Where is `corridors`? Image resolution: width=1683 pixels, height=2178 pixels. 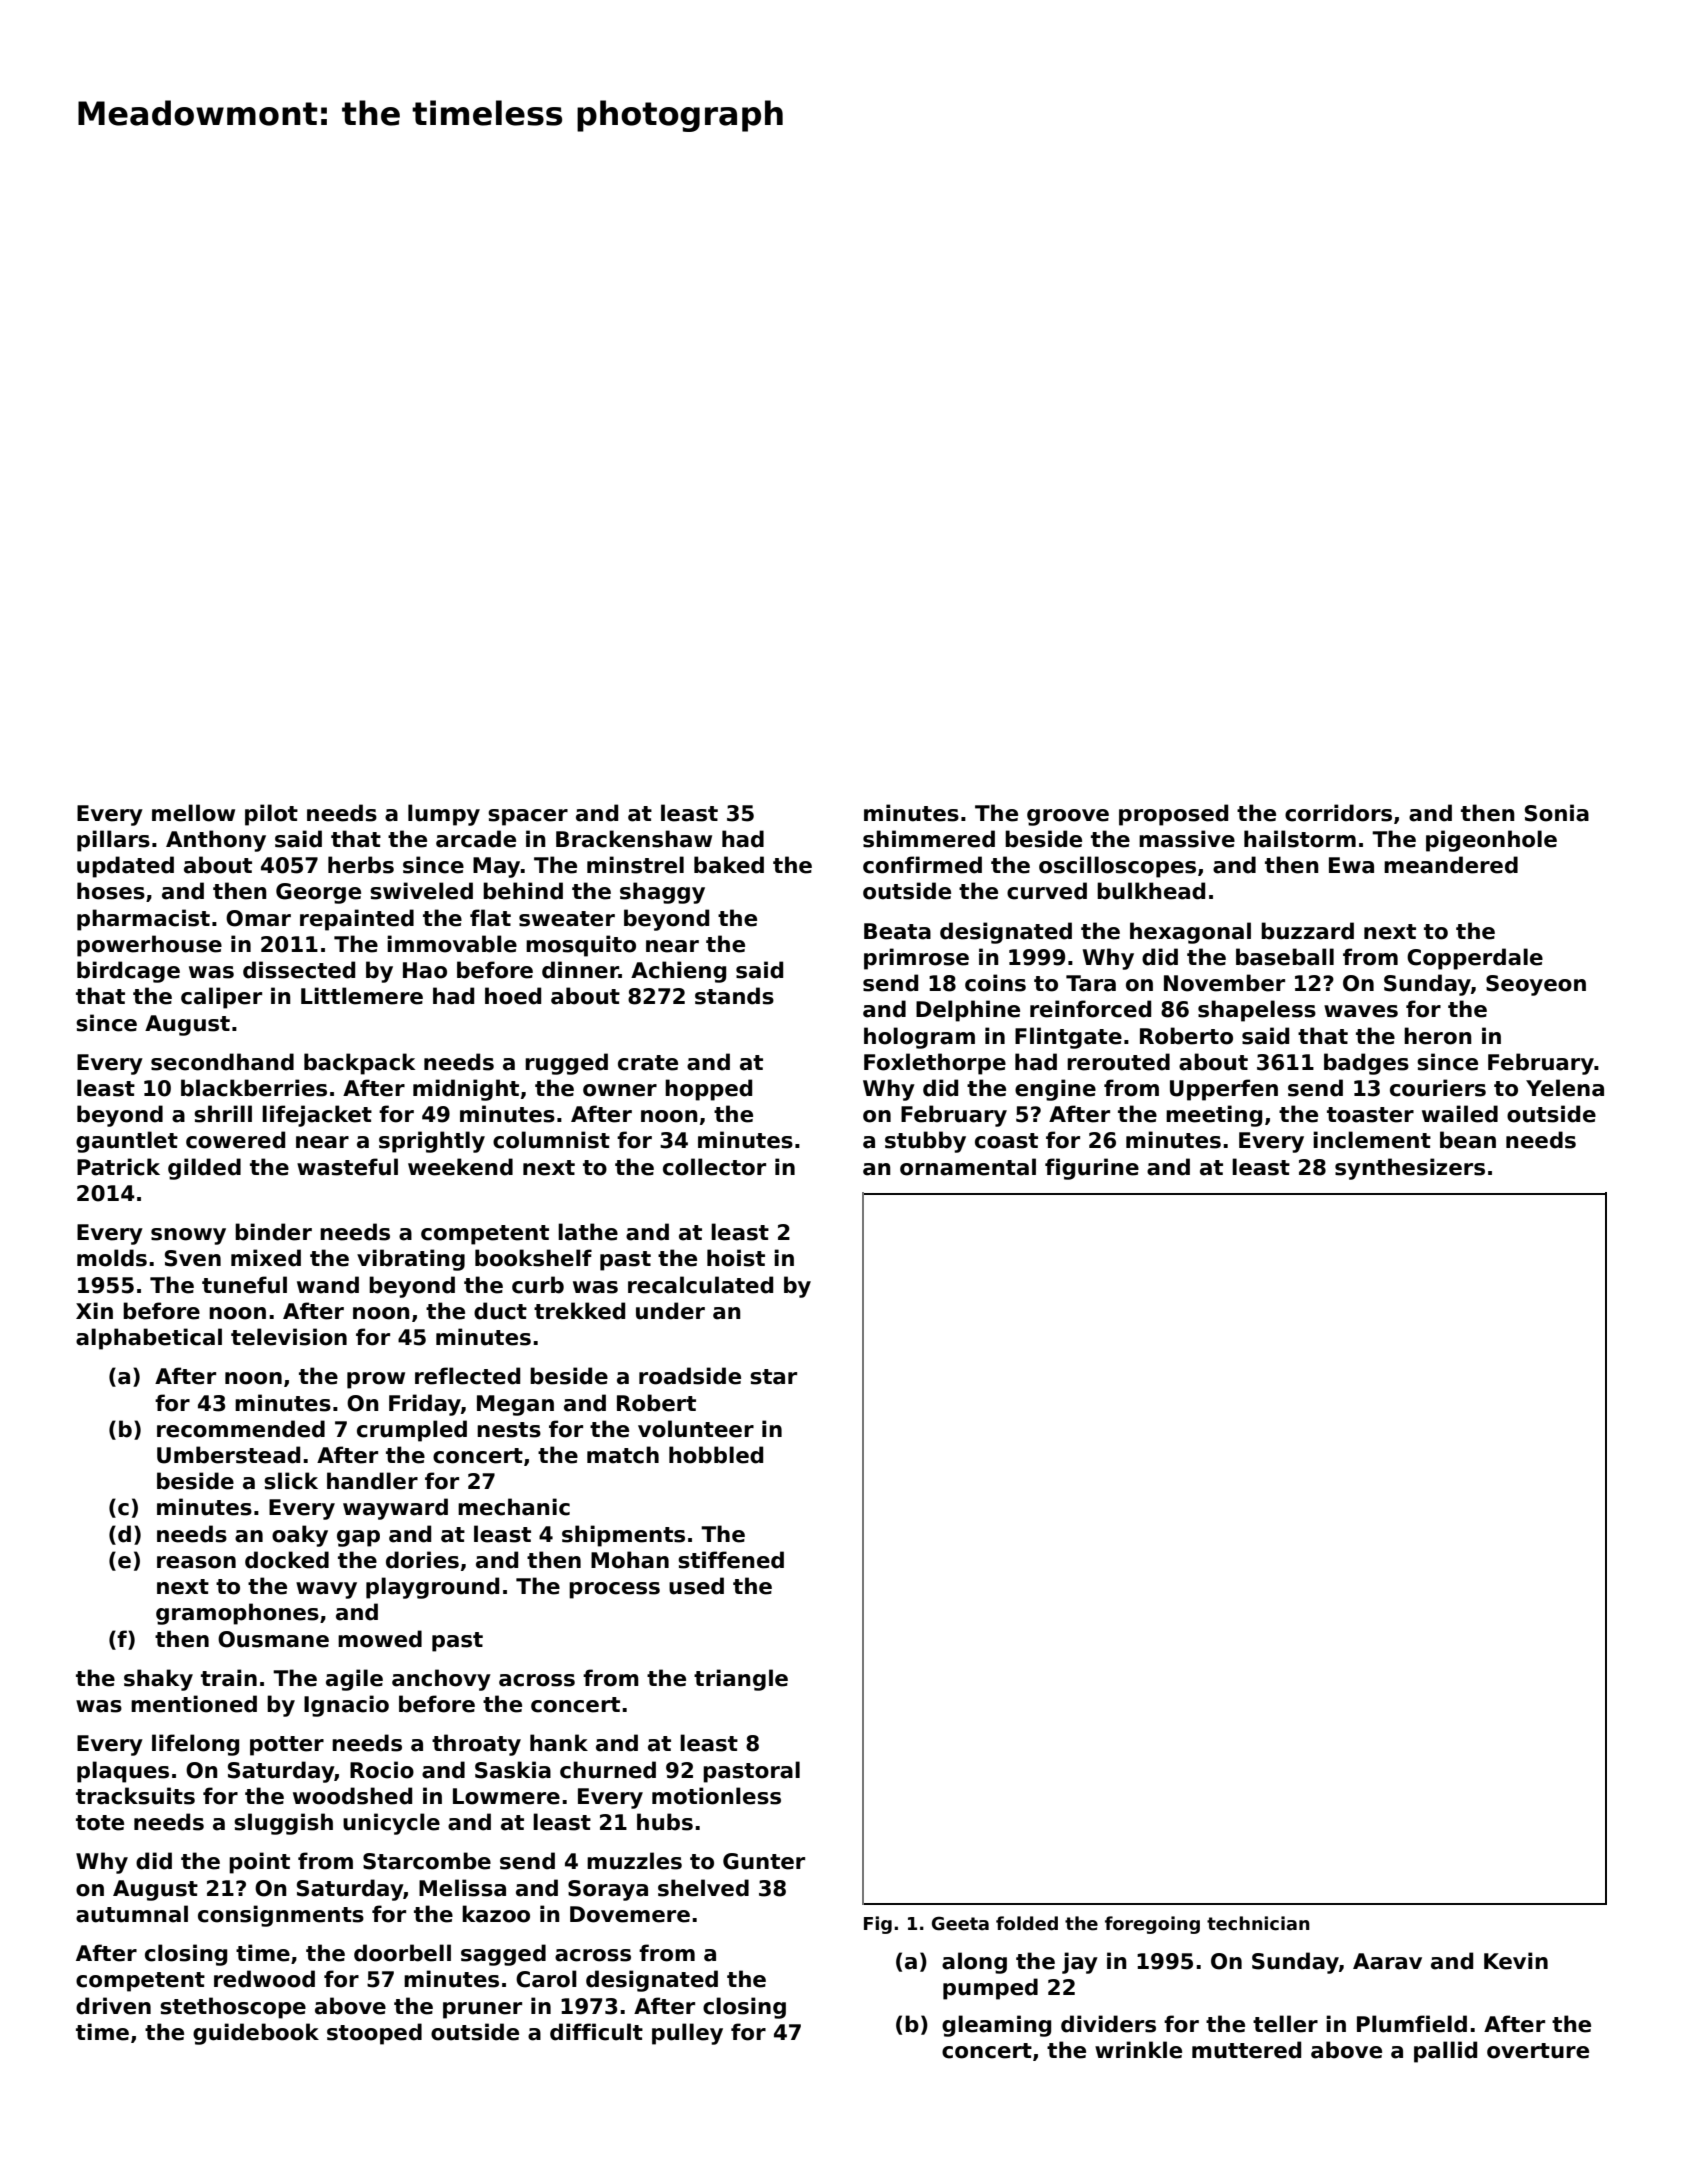
corridors is located at coordinates (1338, 813).
